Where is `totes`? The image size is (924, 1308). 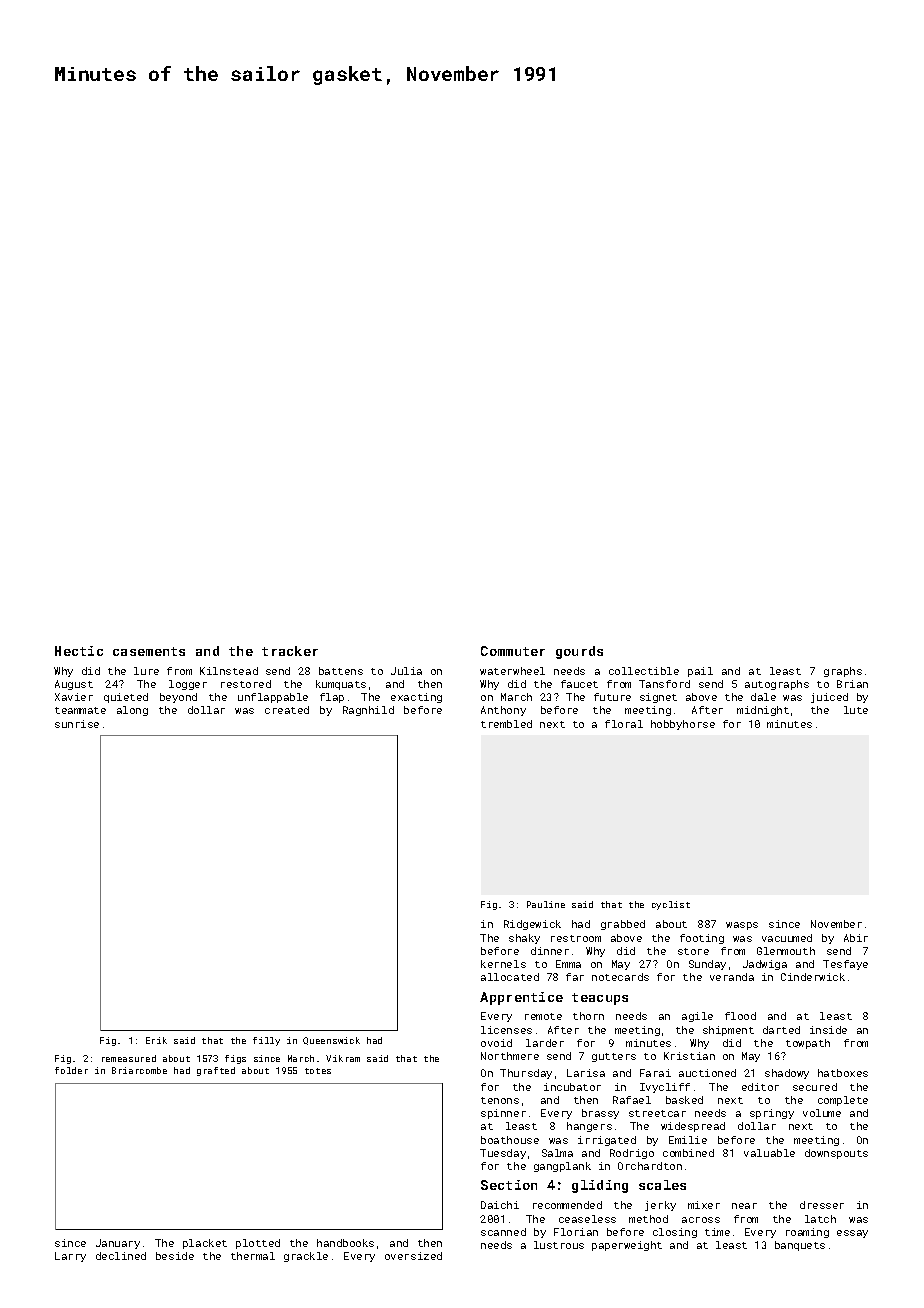
totes is located at coordinates (318, 1071).
